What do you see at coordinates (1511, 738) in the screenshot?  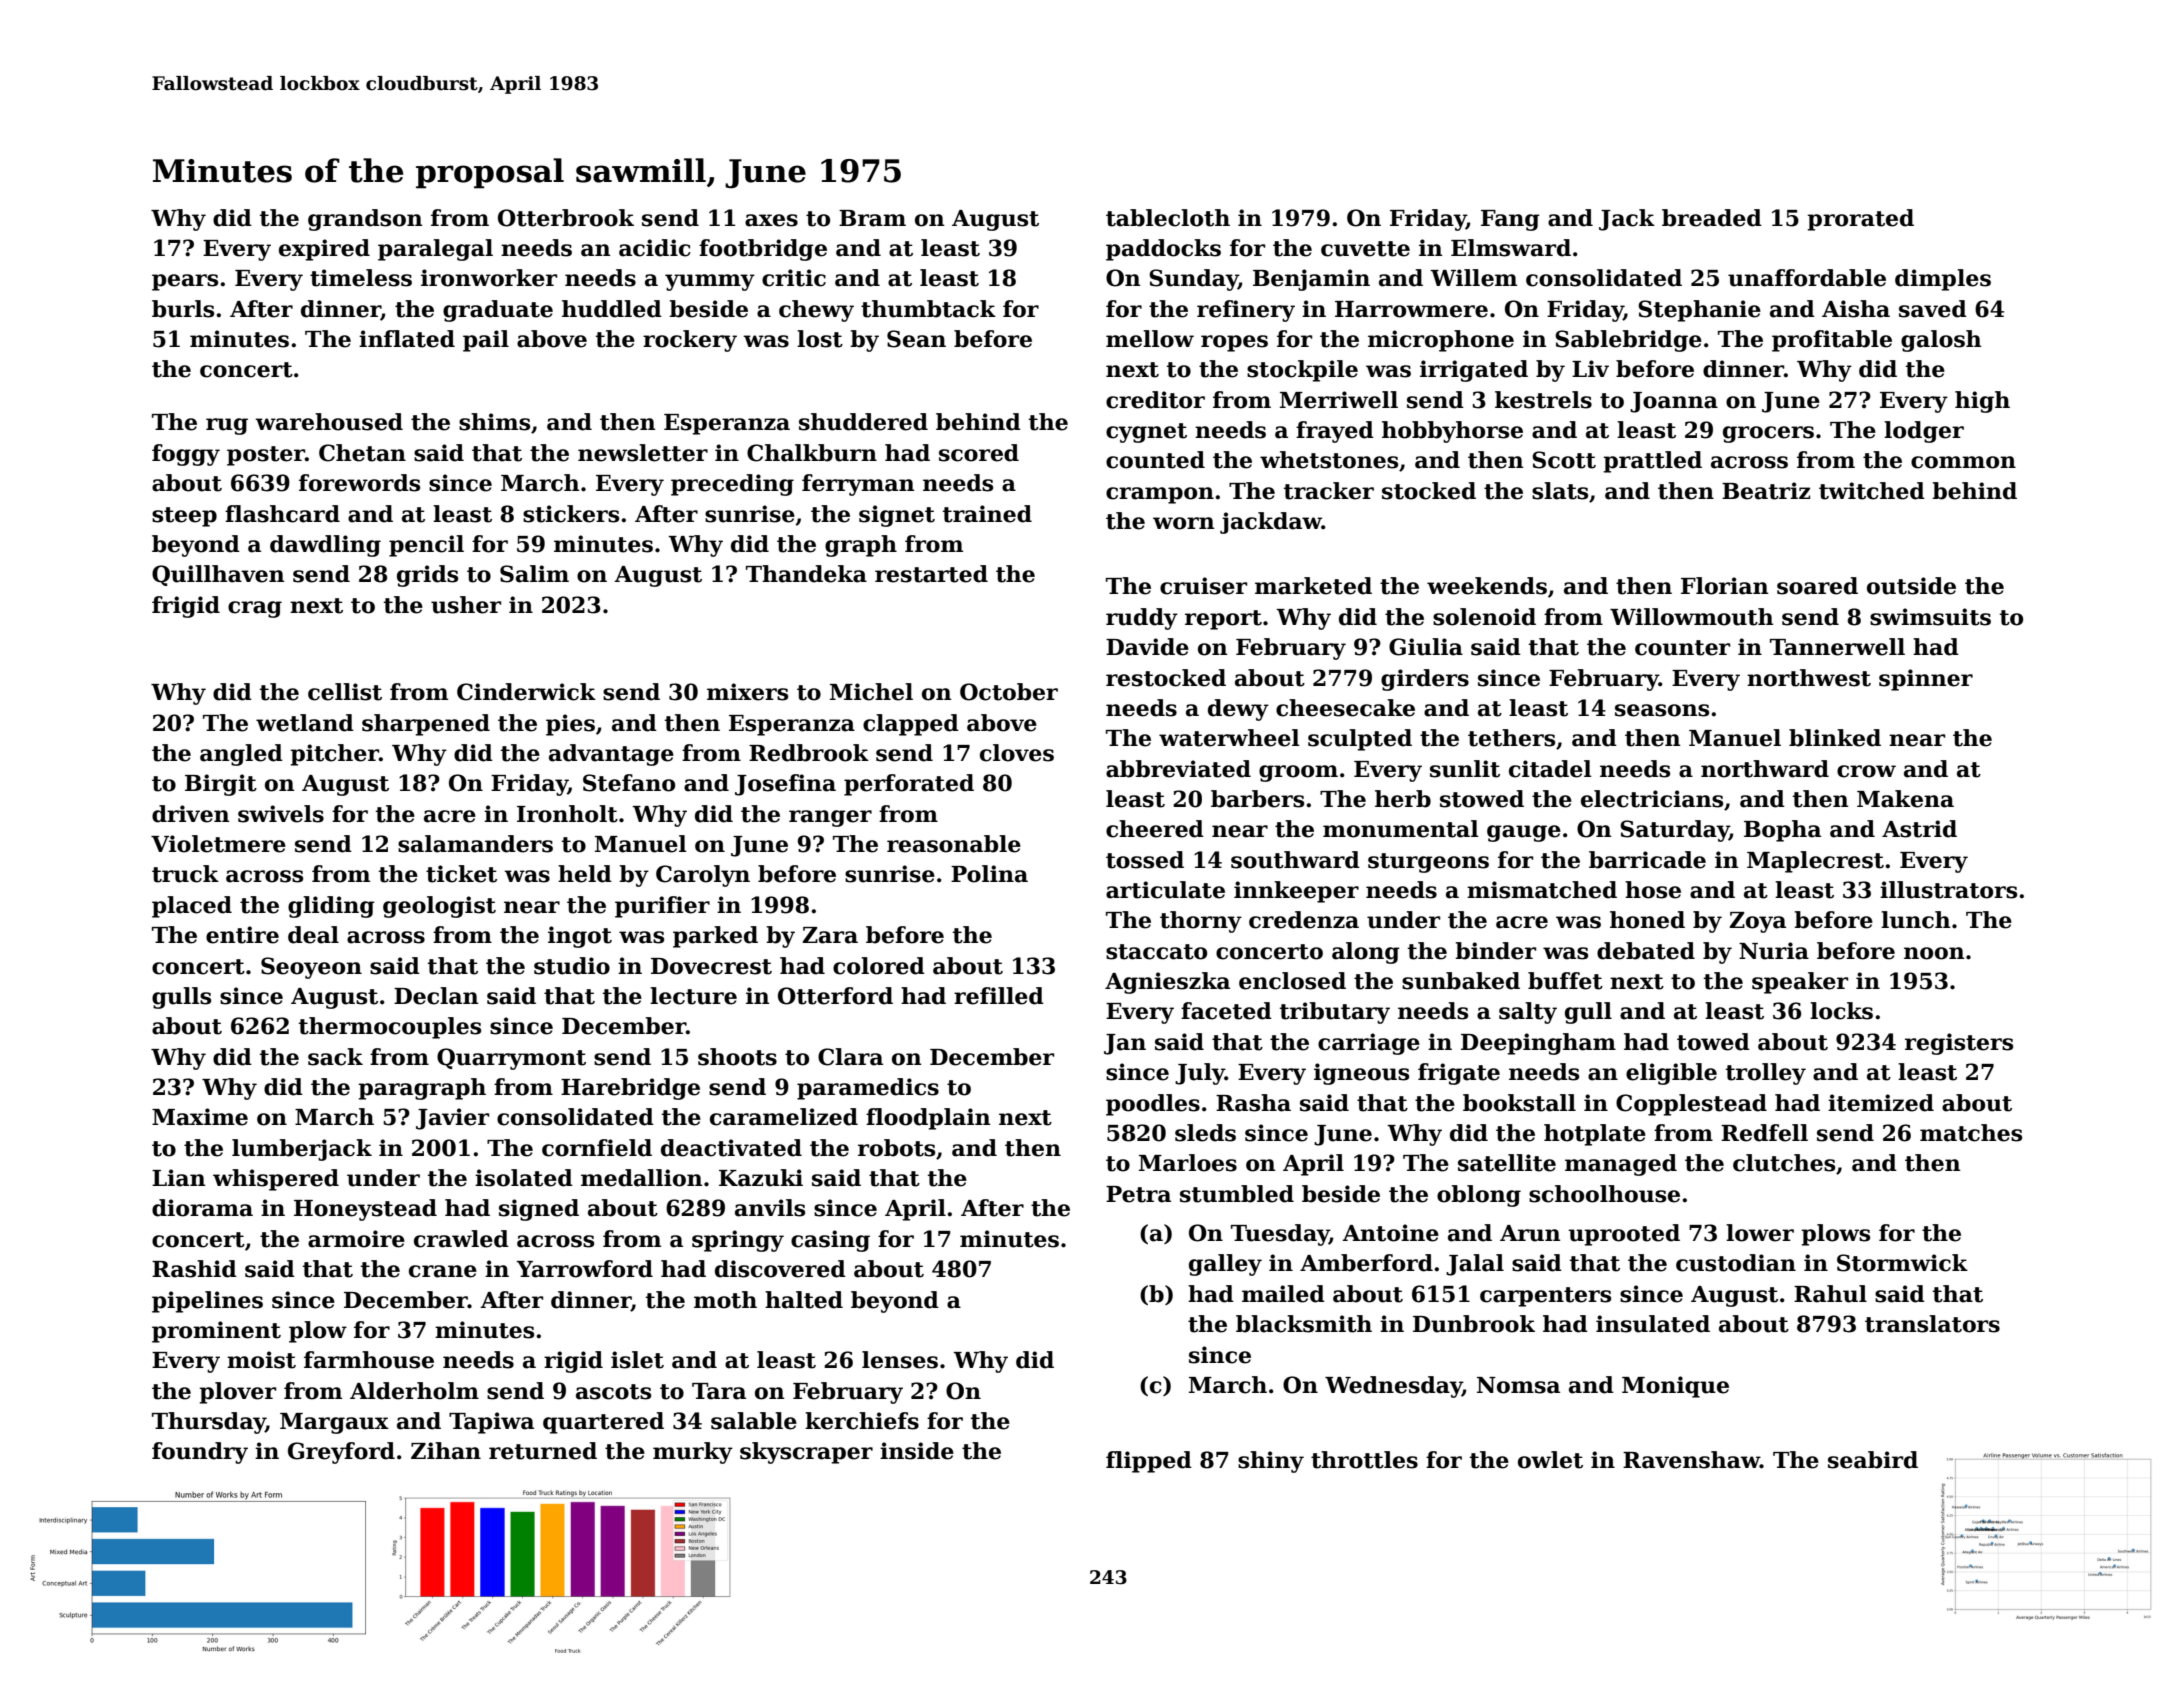 I see `tethers` at bounding box center [1511, 738].
